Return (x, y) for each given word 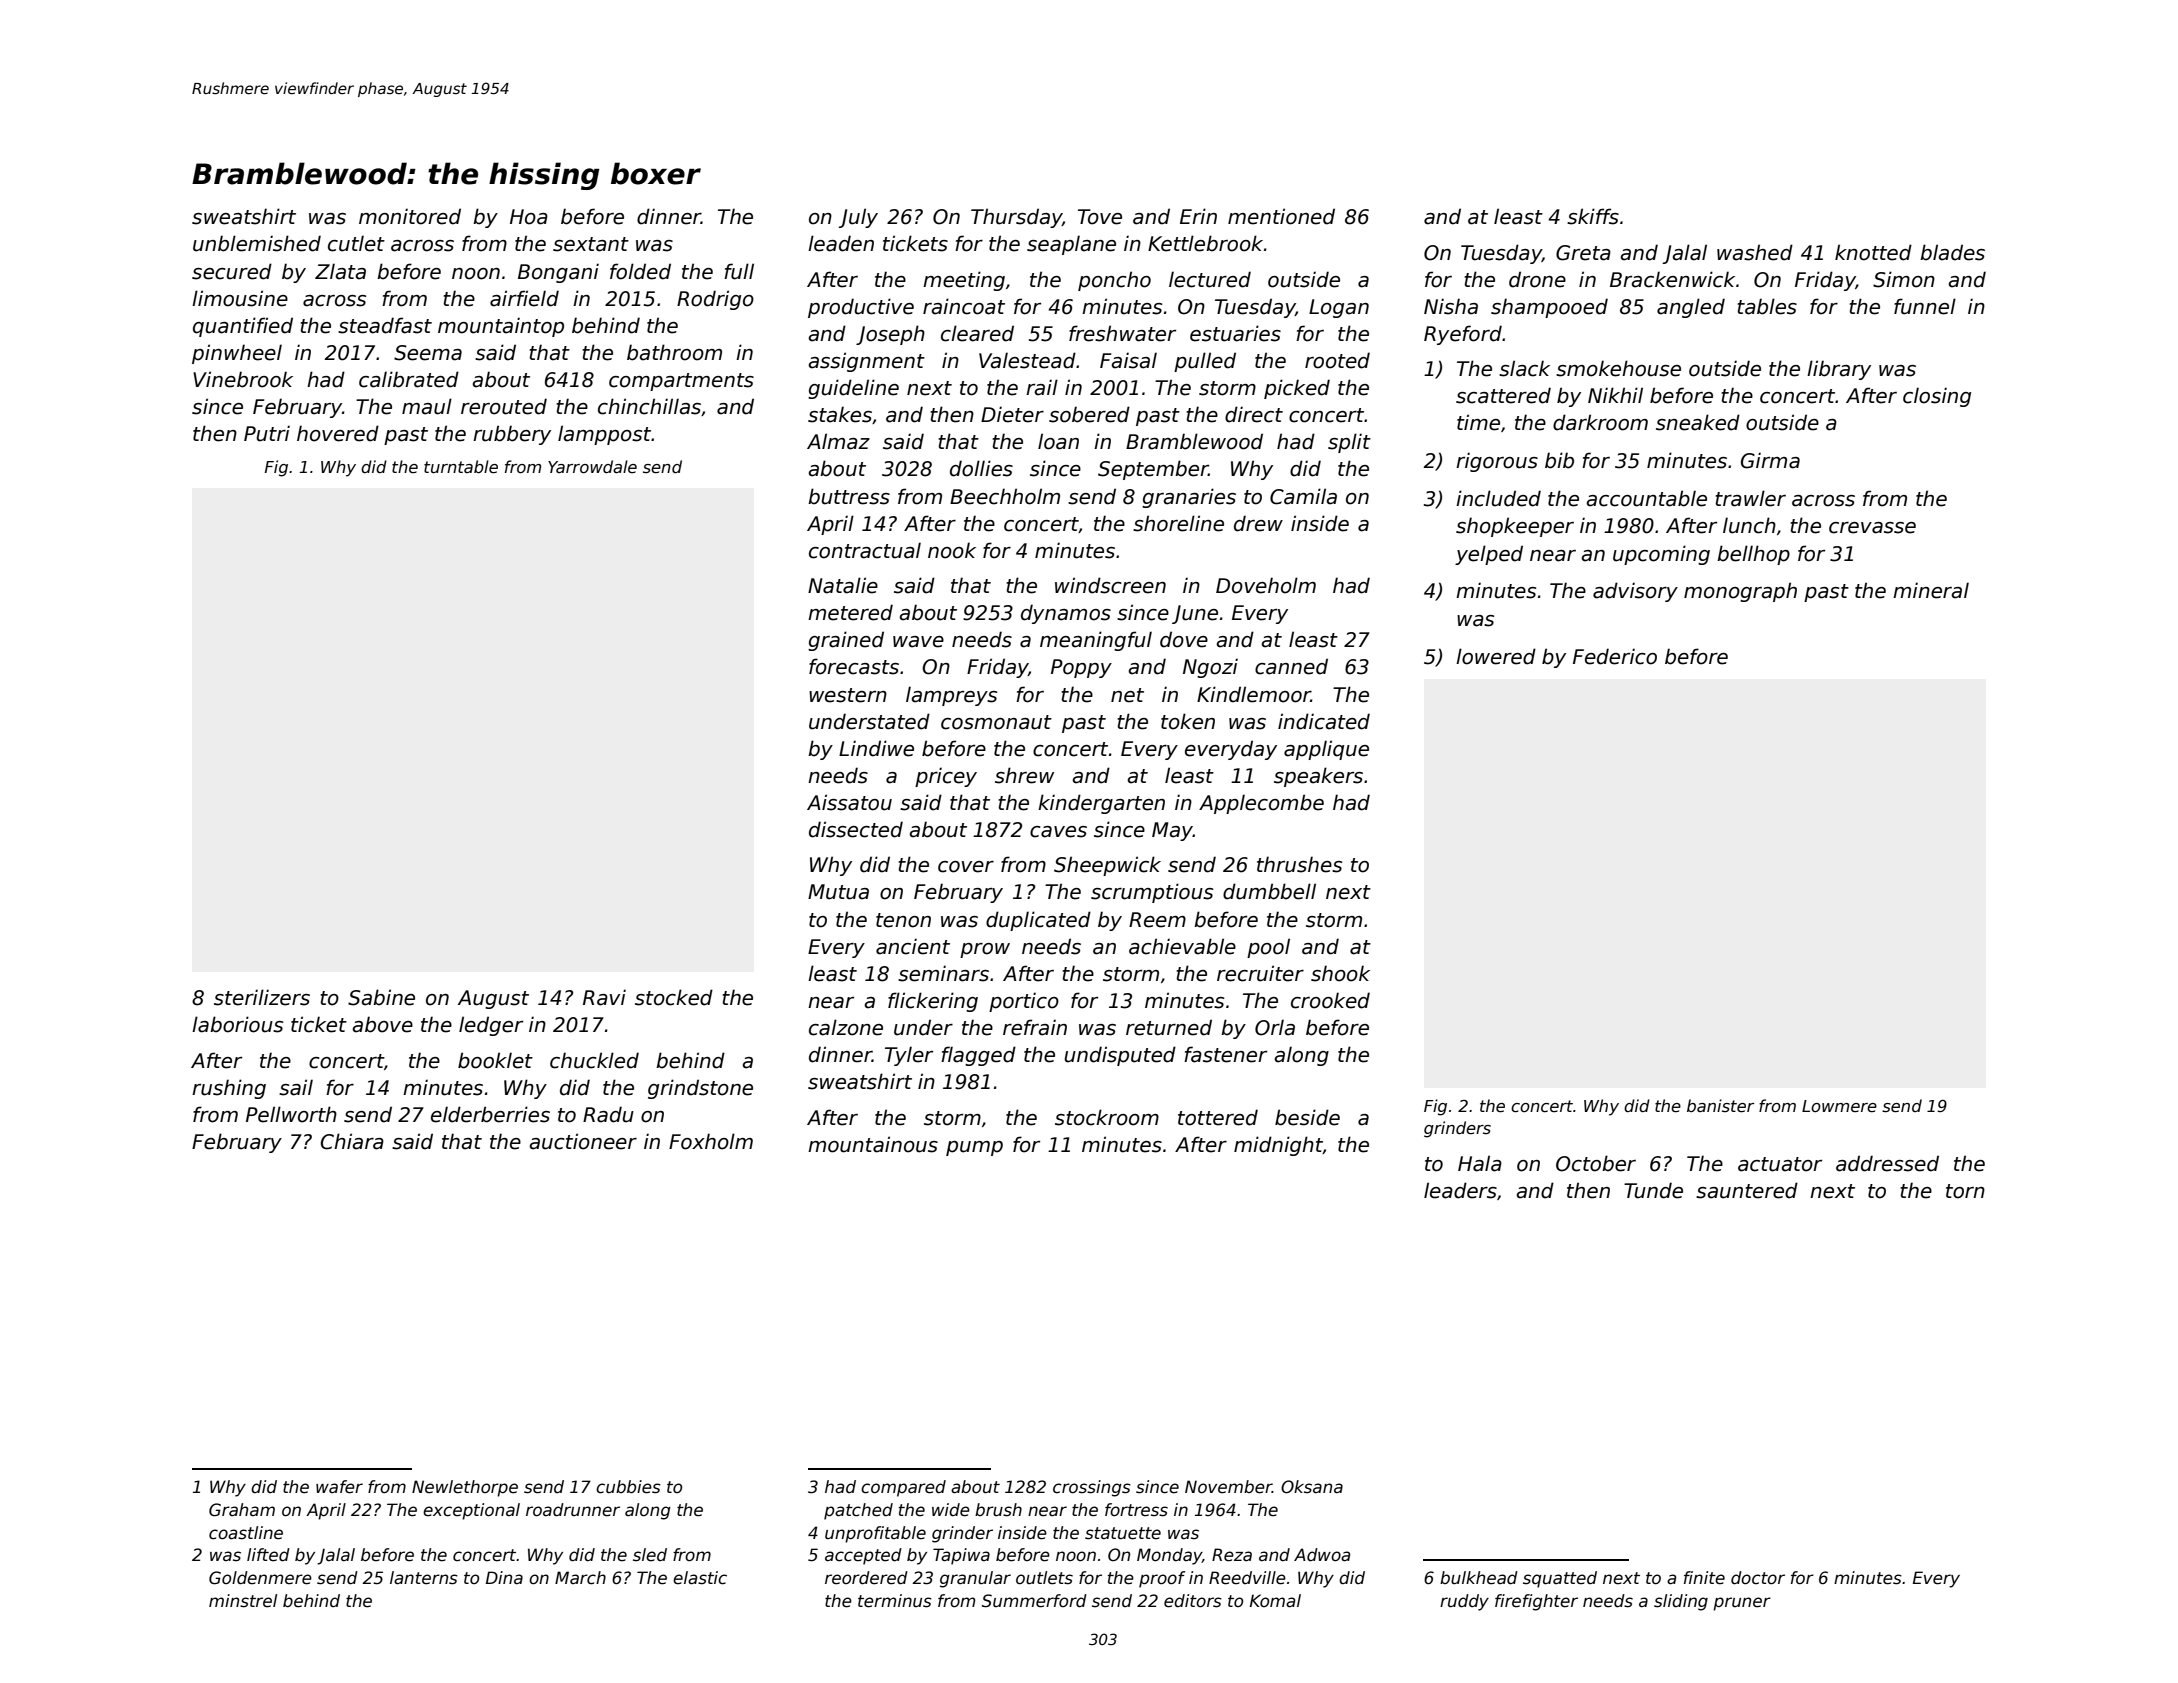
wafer (339, 1487)
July (858, 218)
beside (1307, 1117)
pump (974, 1148)
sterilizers (262, 997)
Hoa (529, 217)
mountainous (873, 1144)
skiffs (1593, 216)
